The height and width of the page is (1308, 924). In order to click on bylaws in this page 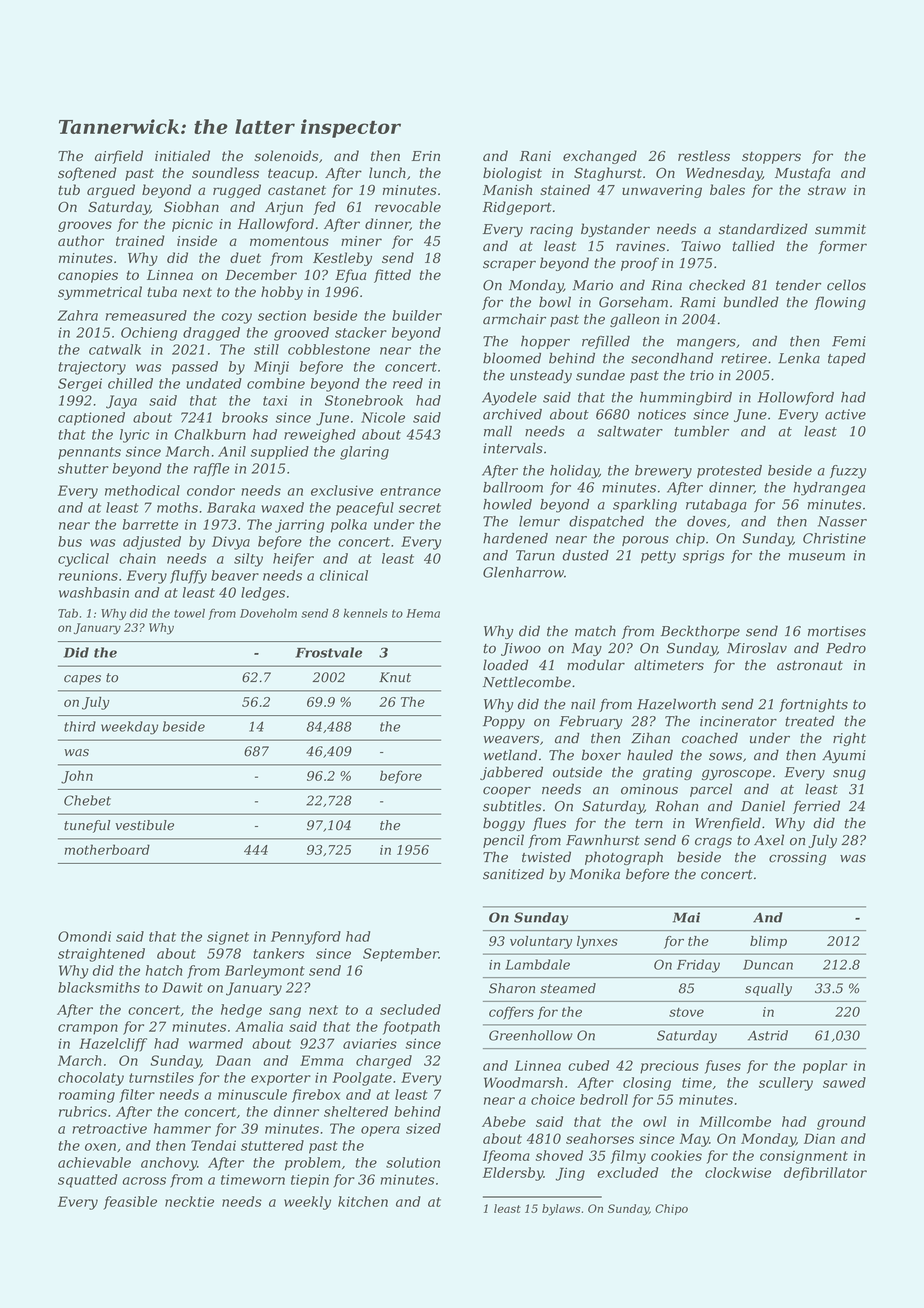, I will do `click(561, 1210)`.
